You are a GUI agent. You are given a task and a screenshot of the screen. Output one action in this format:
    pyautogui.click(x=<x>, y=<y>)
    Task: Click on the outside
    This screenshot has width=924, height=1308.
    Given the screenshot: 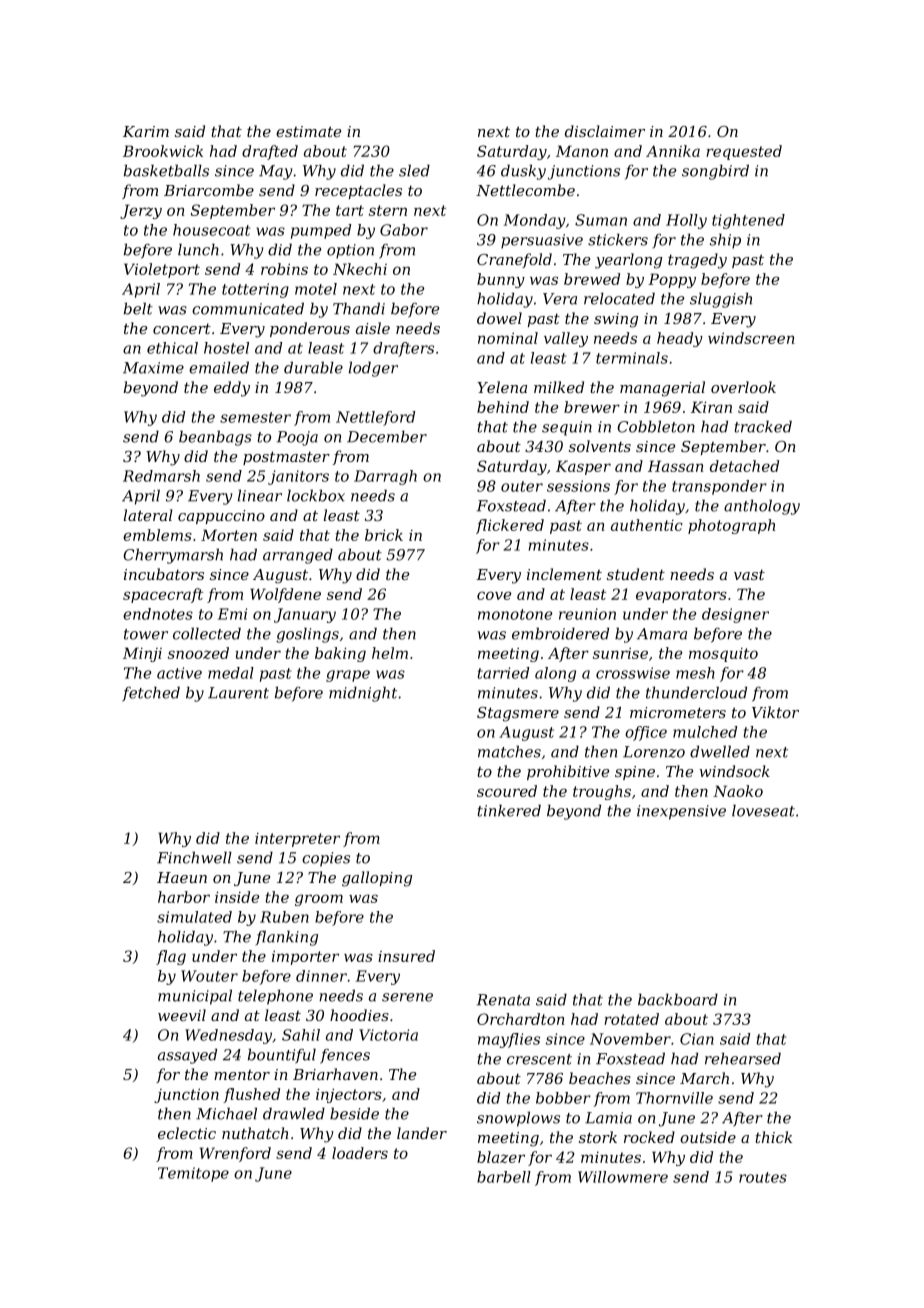 What is the action you would take?
    pyautogui.click(x=708, y=1137)
